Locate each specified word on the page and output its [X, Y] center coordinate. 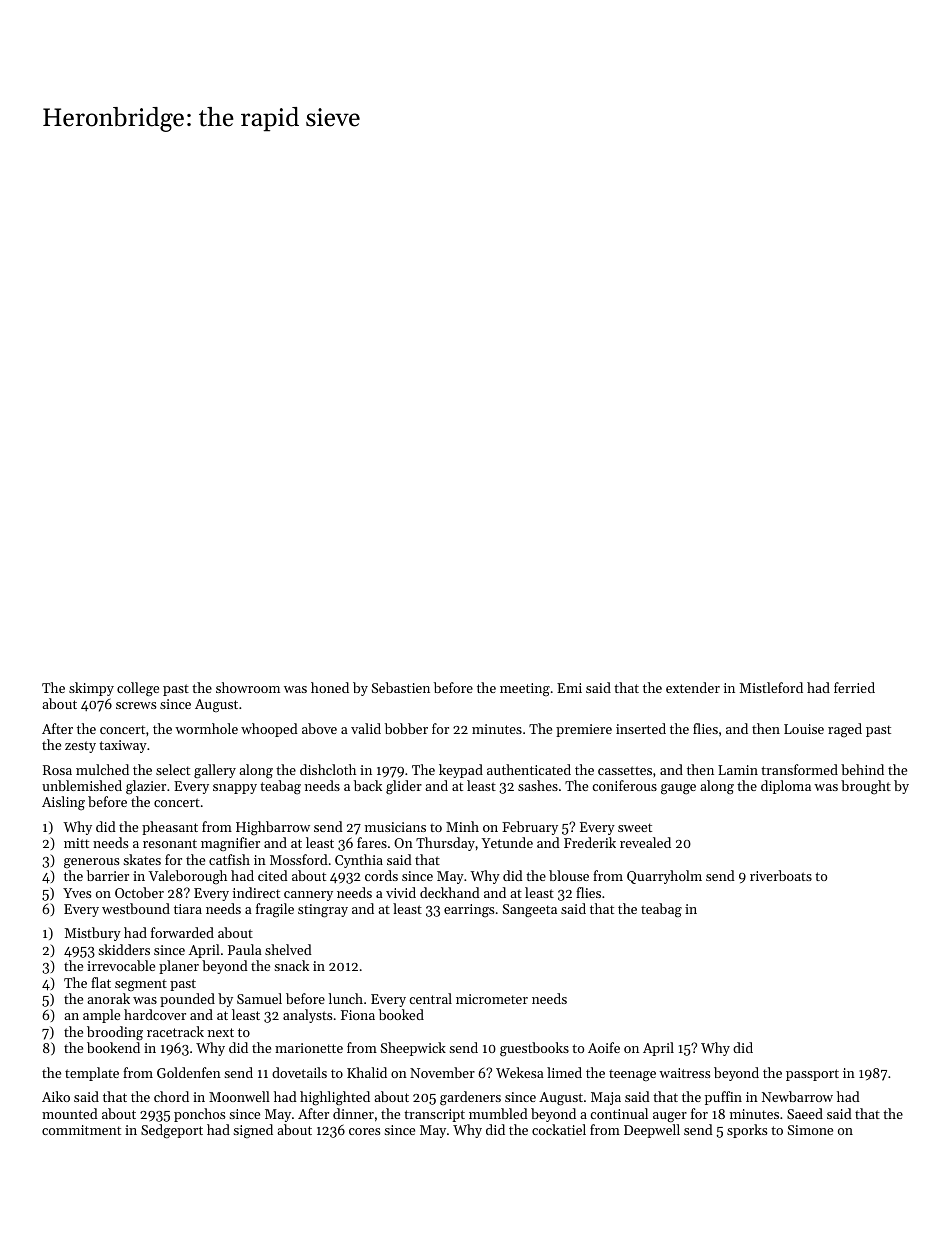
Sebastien [401, 687]
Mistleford [771, 687]
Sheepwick [413, 1049]
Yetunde [507, 842]
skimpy [91, 689]
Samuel [259, 998]
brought [866, 787]
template [92, 1074]
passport [812, 1075]
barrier [108, 875]
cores [364, 1131]
